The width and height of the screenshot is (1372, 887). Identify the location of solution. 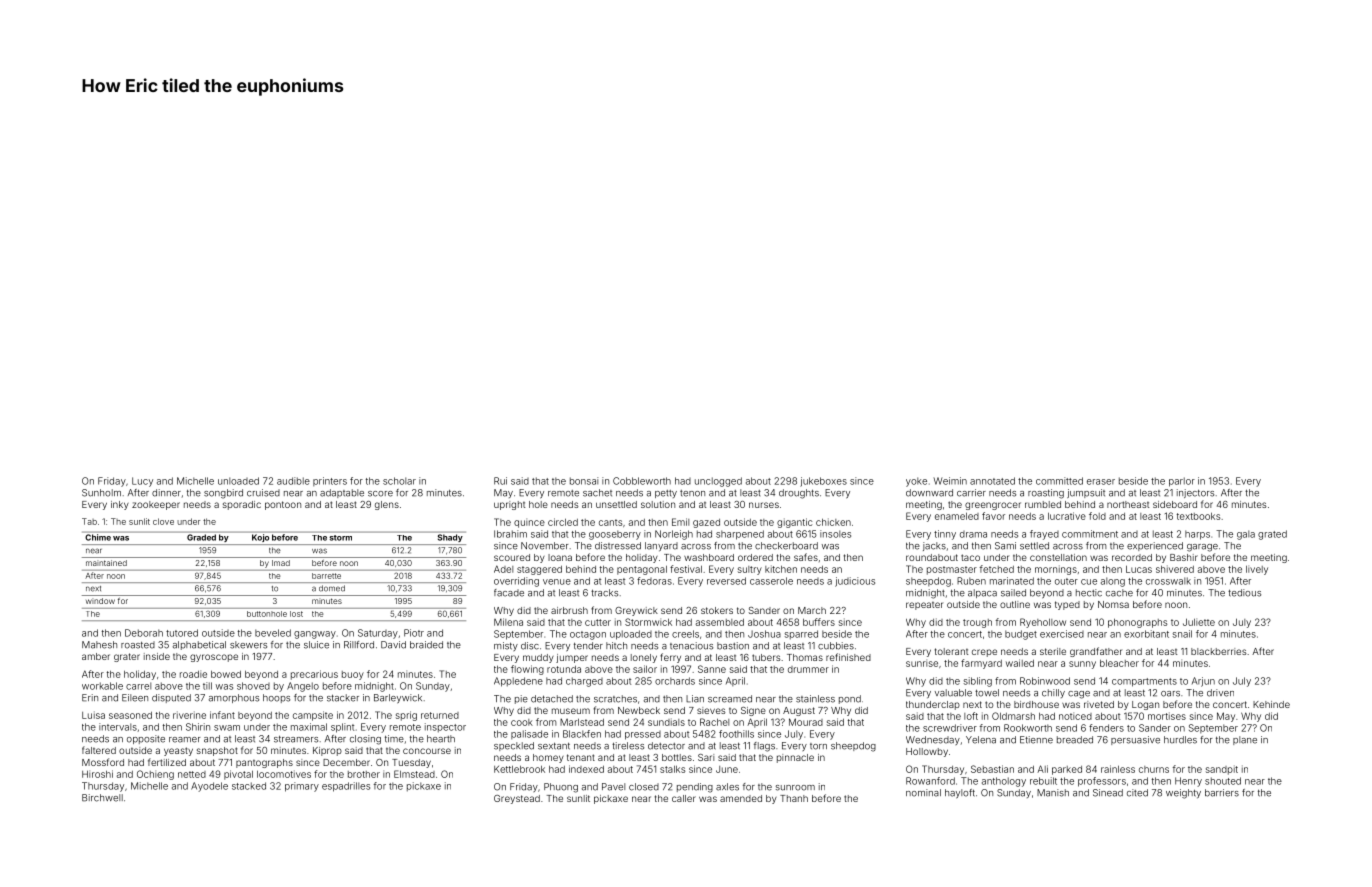
(658, 504).
